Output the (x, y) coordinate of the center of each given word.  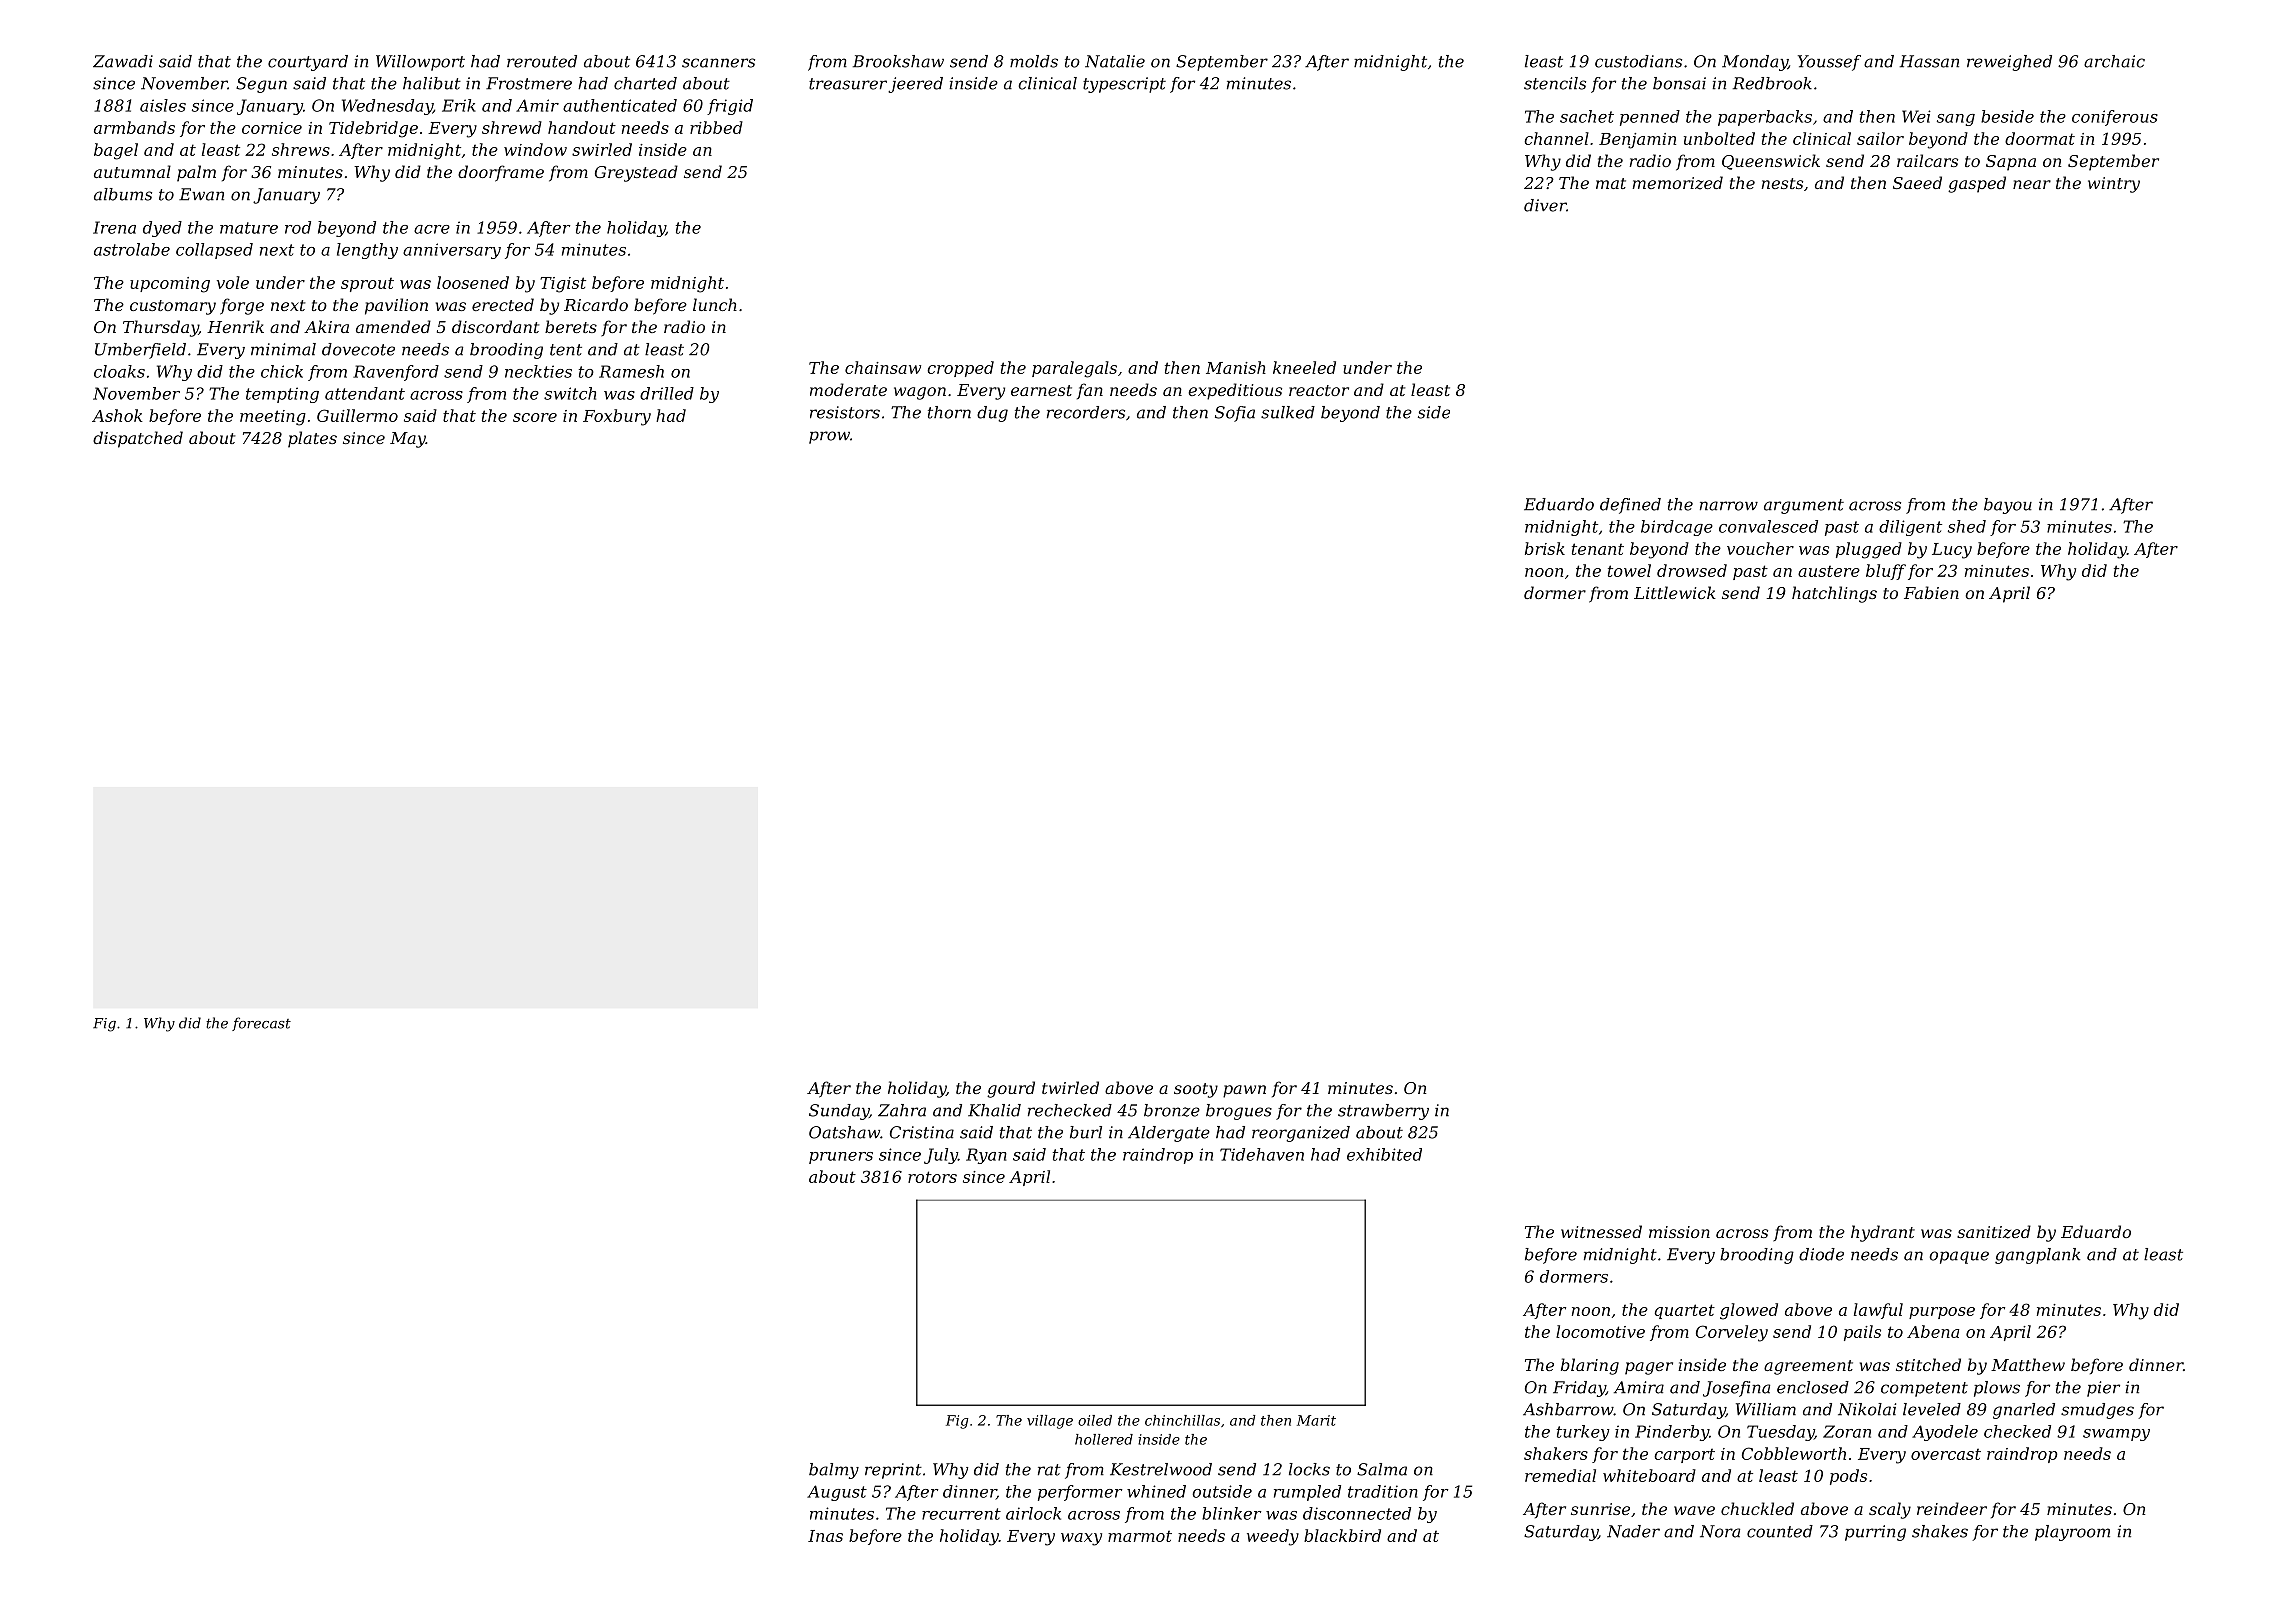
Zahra (902, 1110)
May (408, 440)
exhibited (1384, 1154)
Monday (1755, 63)
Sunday (839, 1112)
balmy (834, 1471)
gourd (1011, 1089)
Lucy (1952, 551)
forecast (261, 1024)
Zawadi (123, 61)
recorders (1086, 412)
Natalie (1115, 61)
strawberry (1383, 1112)
